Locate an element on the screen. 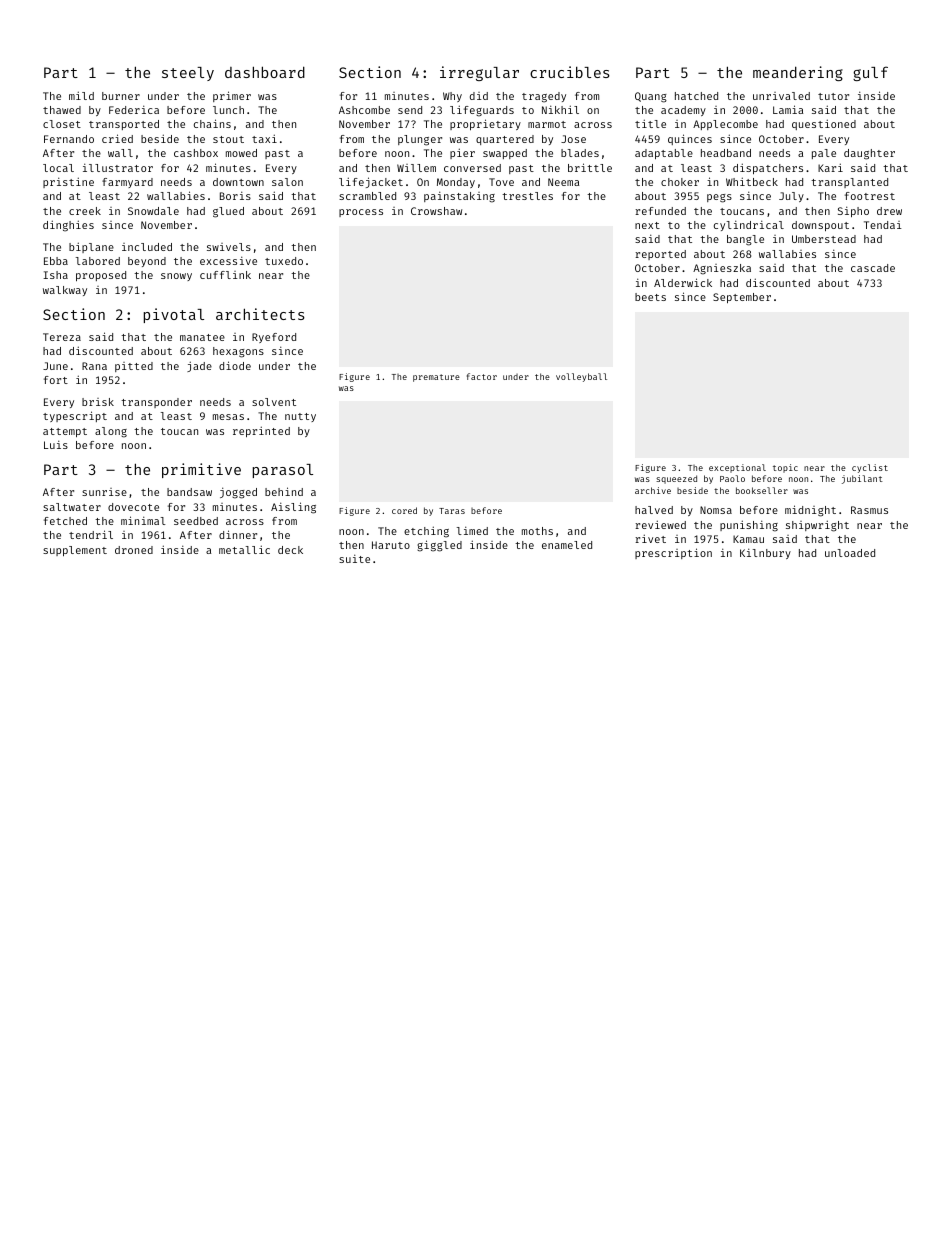 The height and width of the screenshot is (1233, 952). September is located at coordinates (742, 298).
